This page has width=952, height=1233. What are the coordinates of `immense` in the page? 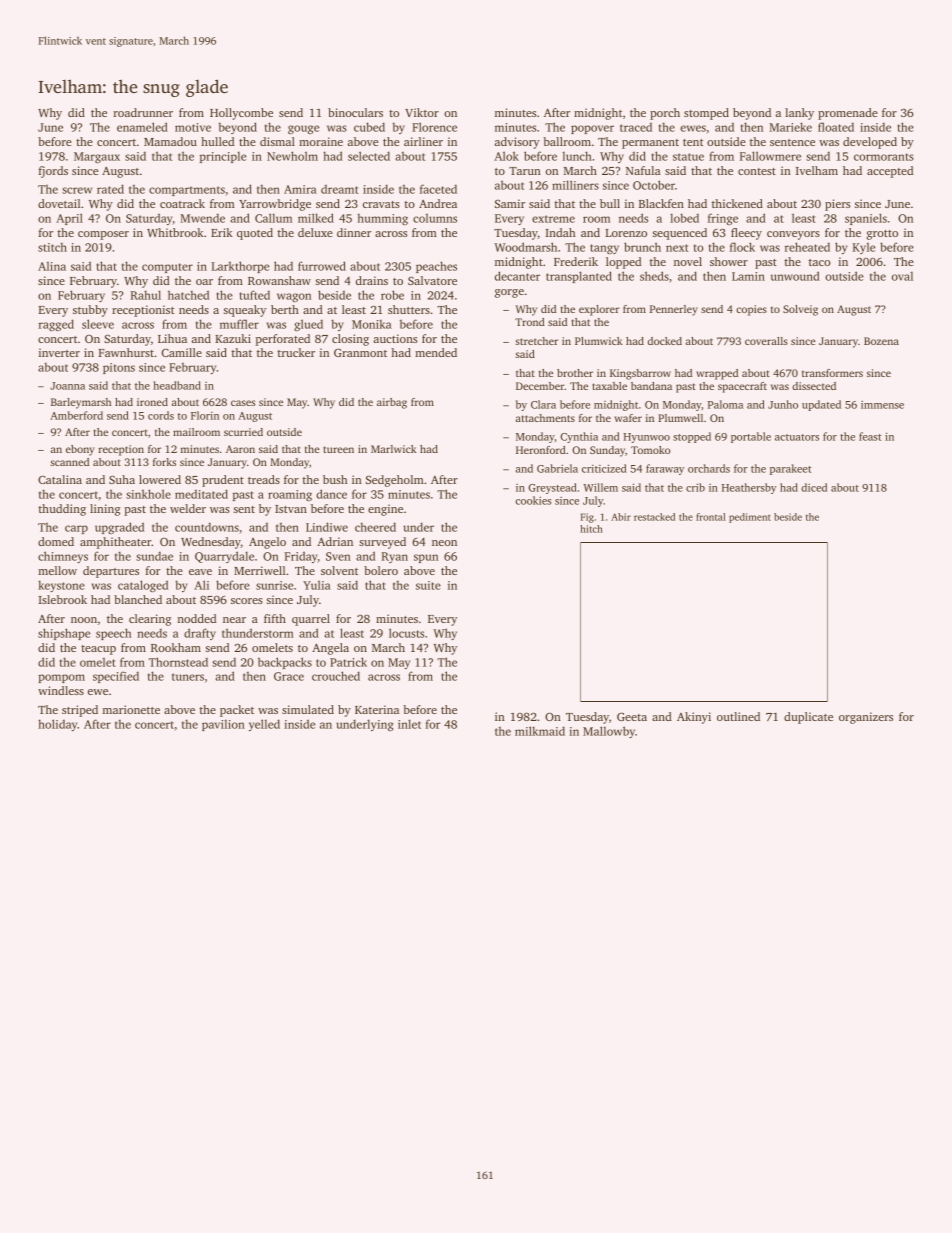 It's located at (882, 405).
